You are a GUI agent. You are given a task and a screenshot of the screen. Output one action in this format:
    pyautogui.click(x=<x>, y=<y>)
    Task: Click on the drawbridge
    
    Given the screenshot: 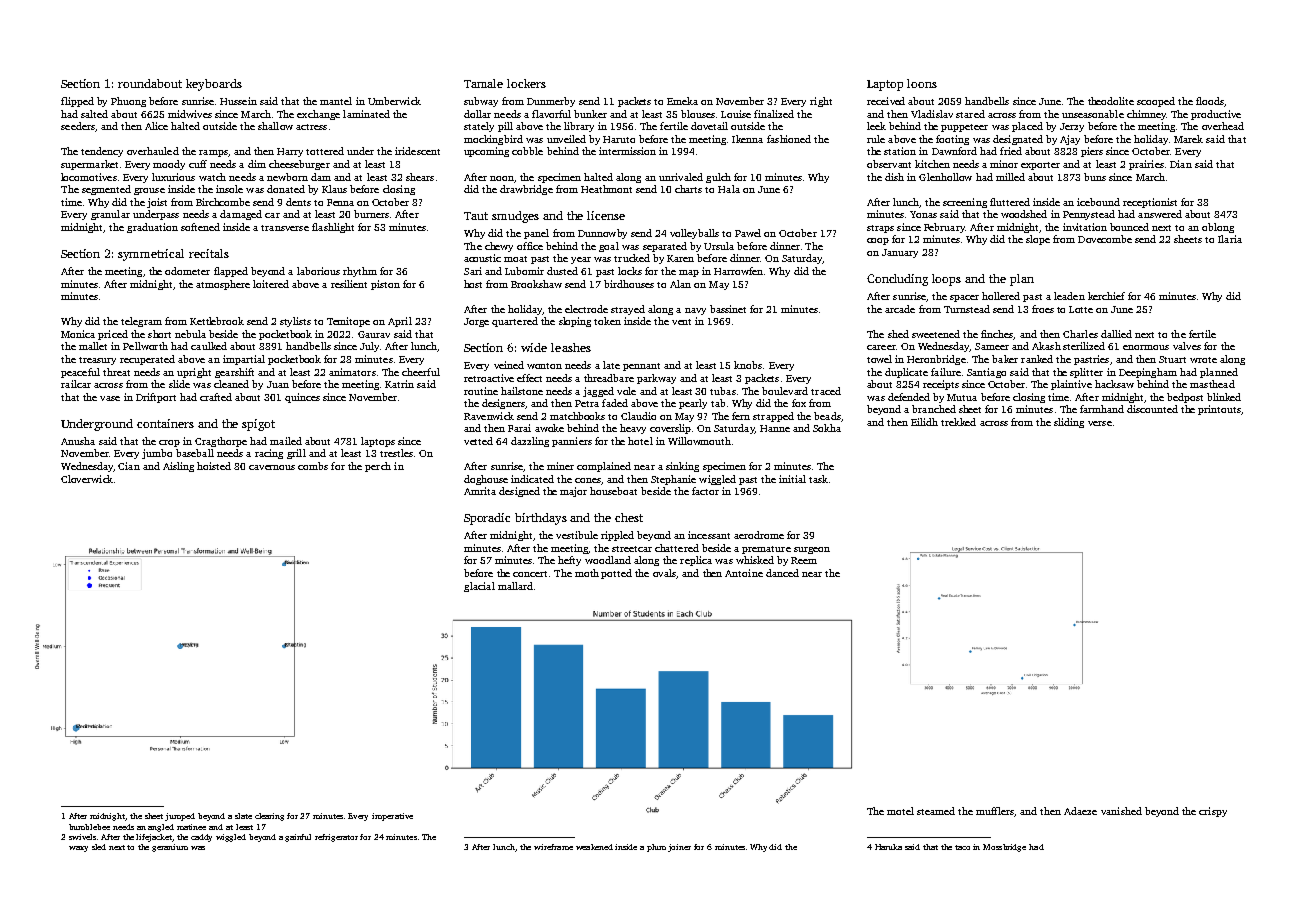 What is the action you would take?
    pyautogui.click(x=526, y=190)
